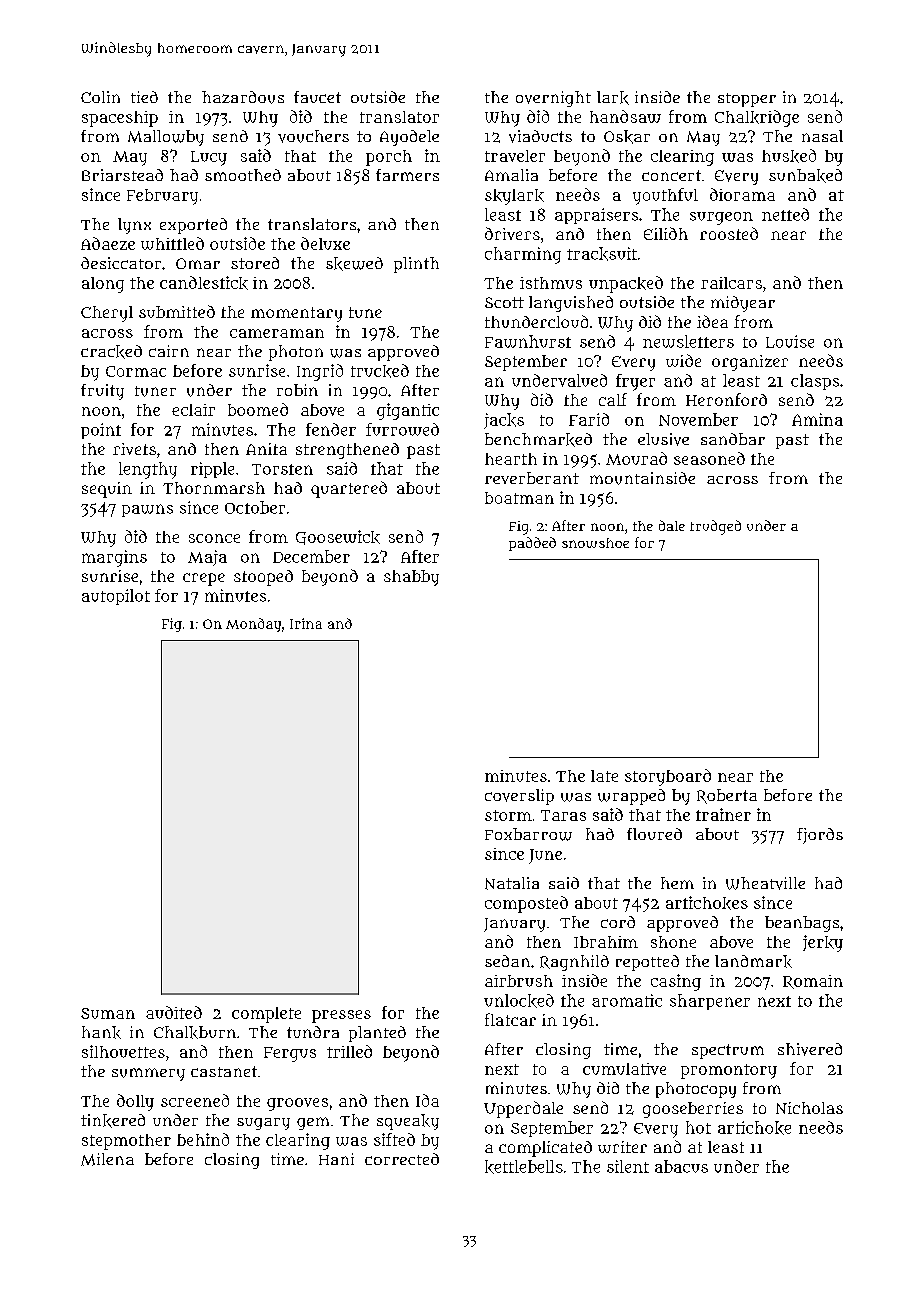 Image resolution: width=924 pixels, height=1314 pixels. What do you see at coordinates (122, 175) in the page?
I see `Briarstead` at bounding box center [122, 175].
